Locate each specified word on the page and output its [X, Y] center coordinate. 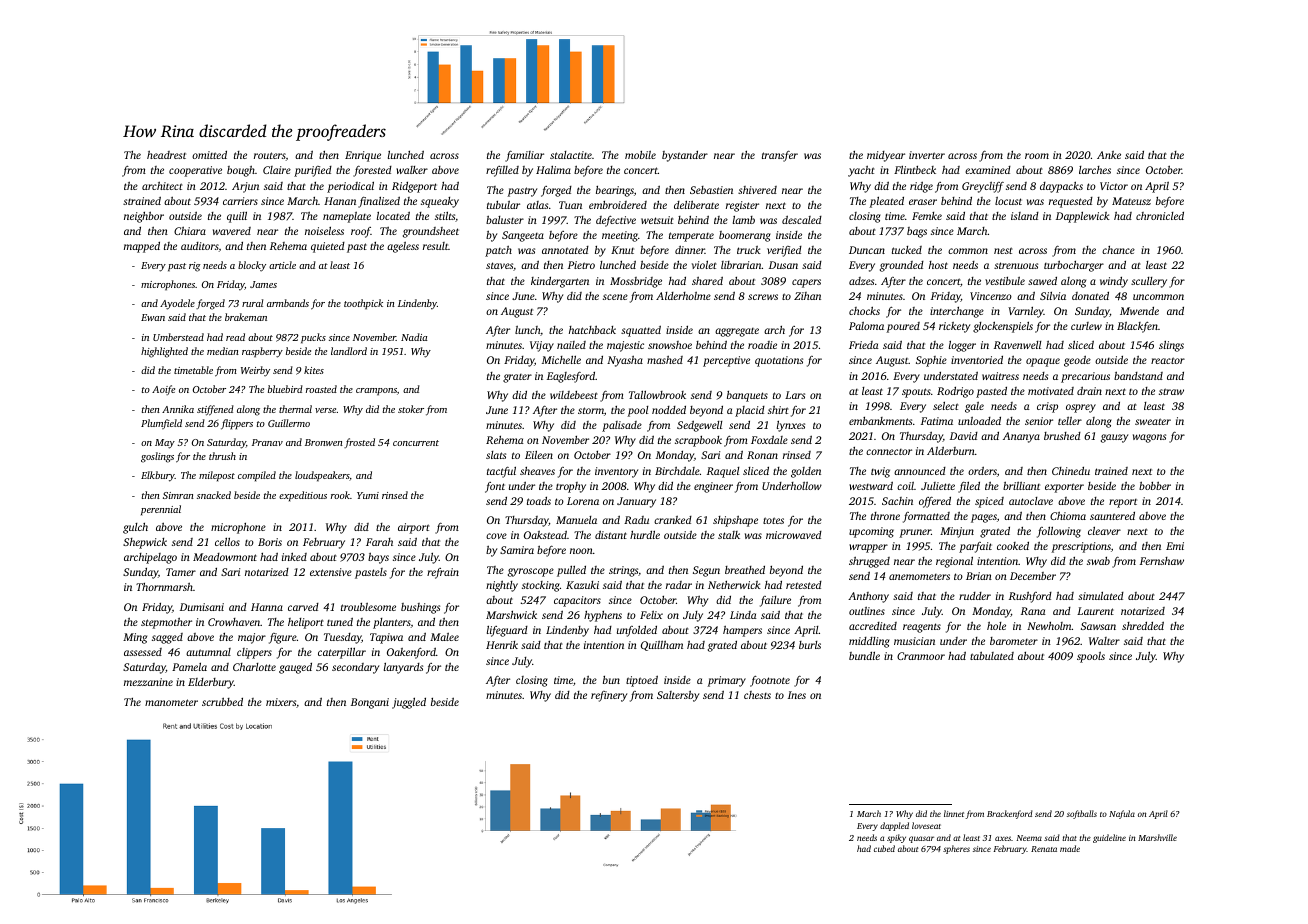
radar [679, 585]
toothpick [363, 304]
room [1037, 156]
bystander [685, 156]
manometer [171, 702]
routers [270, 156]
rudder [975, 596]
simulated [1101, 596]
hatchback [592, 329]
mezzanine [148, 682]
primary [726, 681]
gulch [135, 528]
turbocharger [1074, 266]
